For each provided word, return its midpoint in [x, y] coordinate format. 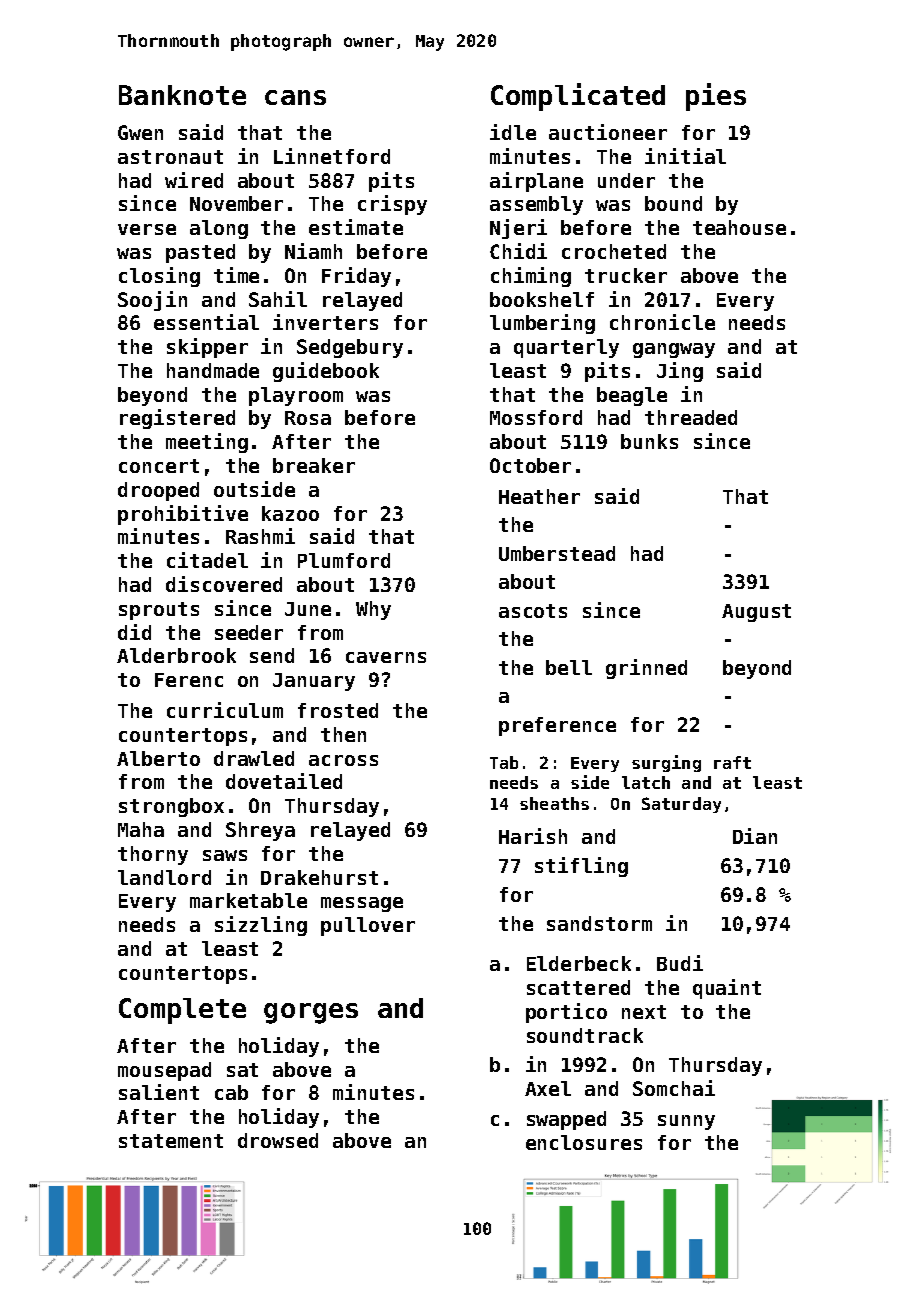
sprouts [159, 611]
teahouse [739, 227]
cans [295, 97]
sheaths [554, 803]
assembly [536, 205]
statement [171, 1141]
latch [646, 782]
